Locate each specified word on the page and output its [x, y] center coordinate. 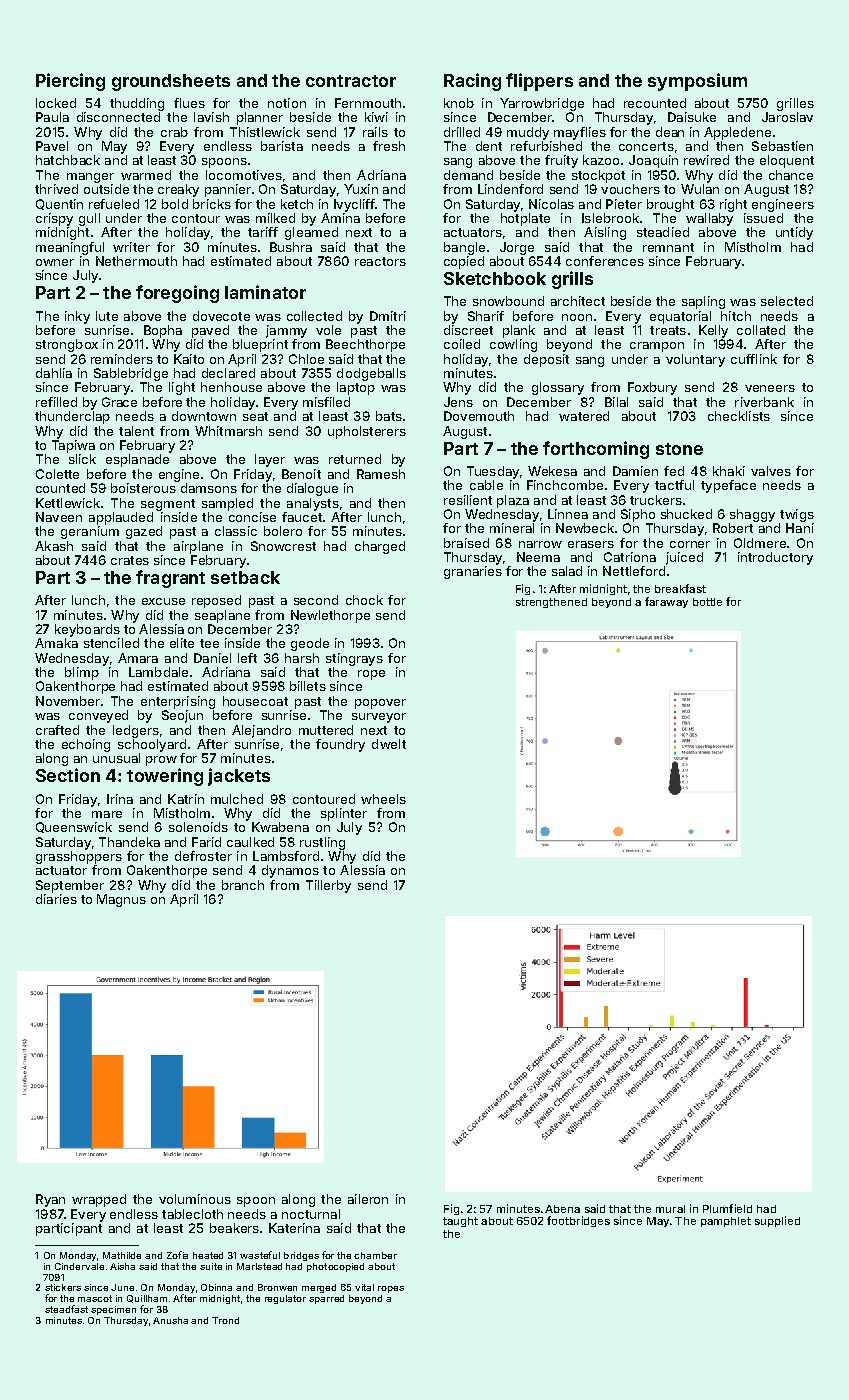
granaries [473, 572]
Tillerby [328, 886]
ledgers [136, 731]
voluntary [695, 360]
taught [460, 1222]
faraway [666, 602]
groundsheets [171, 82]
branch [243, 885]
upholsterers [367, 432]
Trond [225, 1320]
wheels [383, 799]
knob [459, 103]
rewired [706, 160]
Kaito [189, 359]
